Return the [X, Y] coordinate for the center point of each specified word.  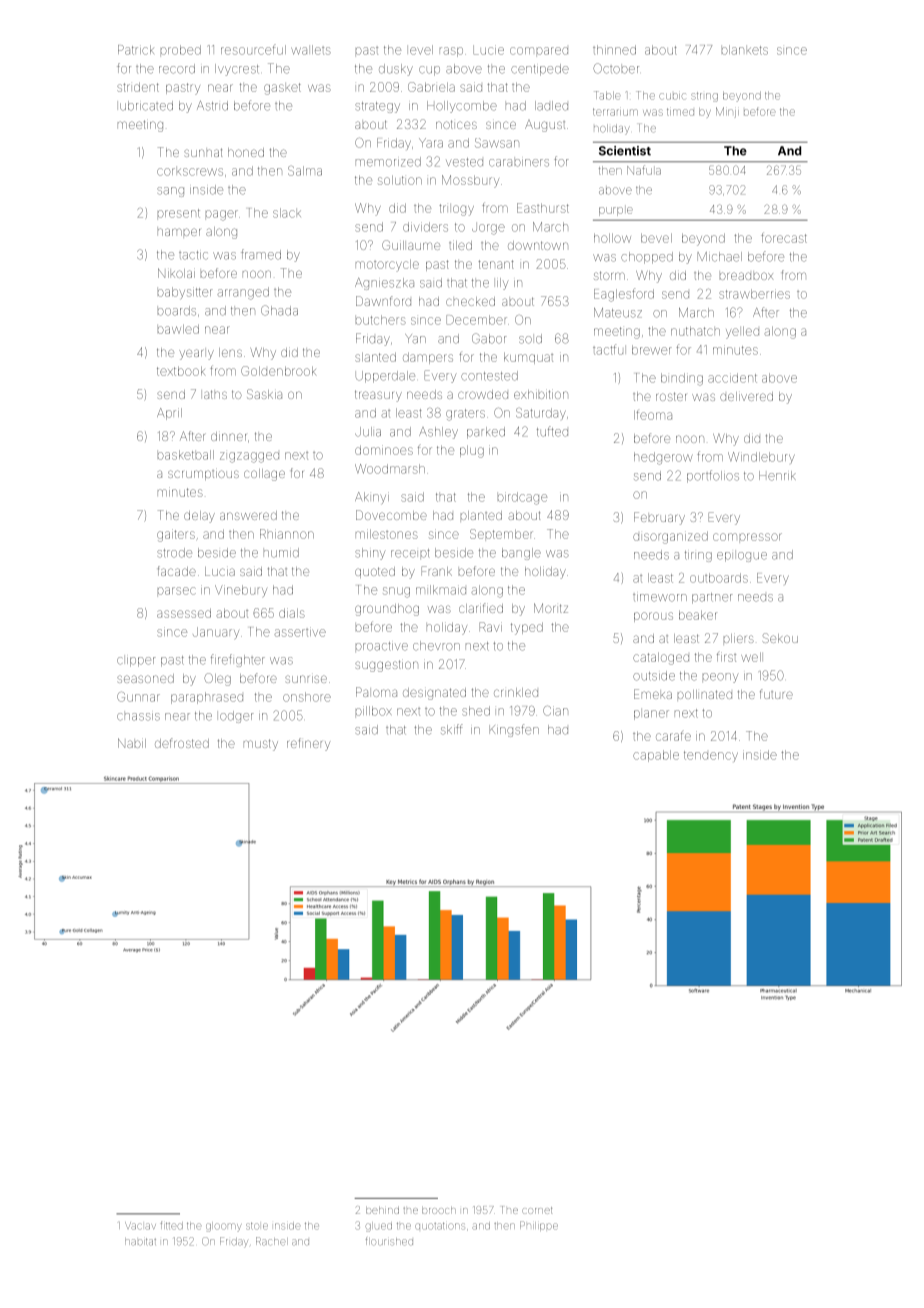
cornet [537, 1210]
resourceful [253, 49]
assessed [184, 613]
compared [539, 51]
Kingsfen [514, 730]
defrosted [182, 743]
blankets [745, 50]
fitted [171, 1225]
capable [656, 756]
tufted [552, 431]
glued [378, 1227]
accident [732, 378]
